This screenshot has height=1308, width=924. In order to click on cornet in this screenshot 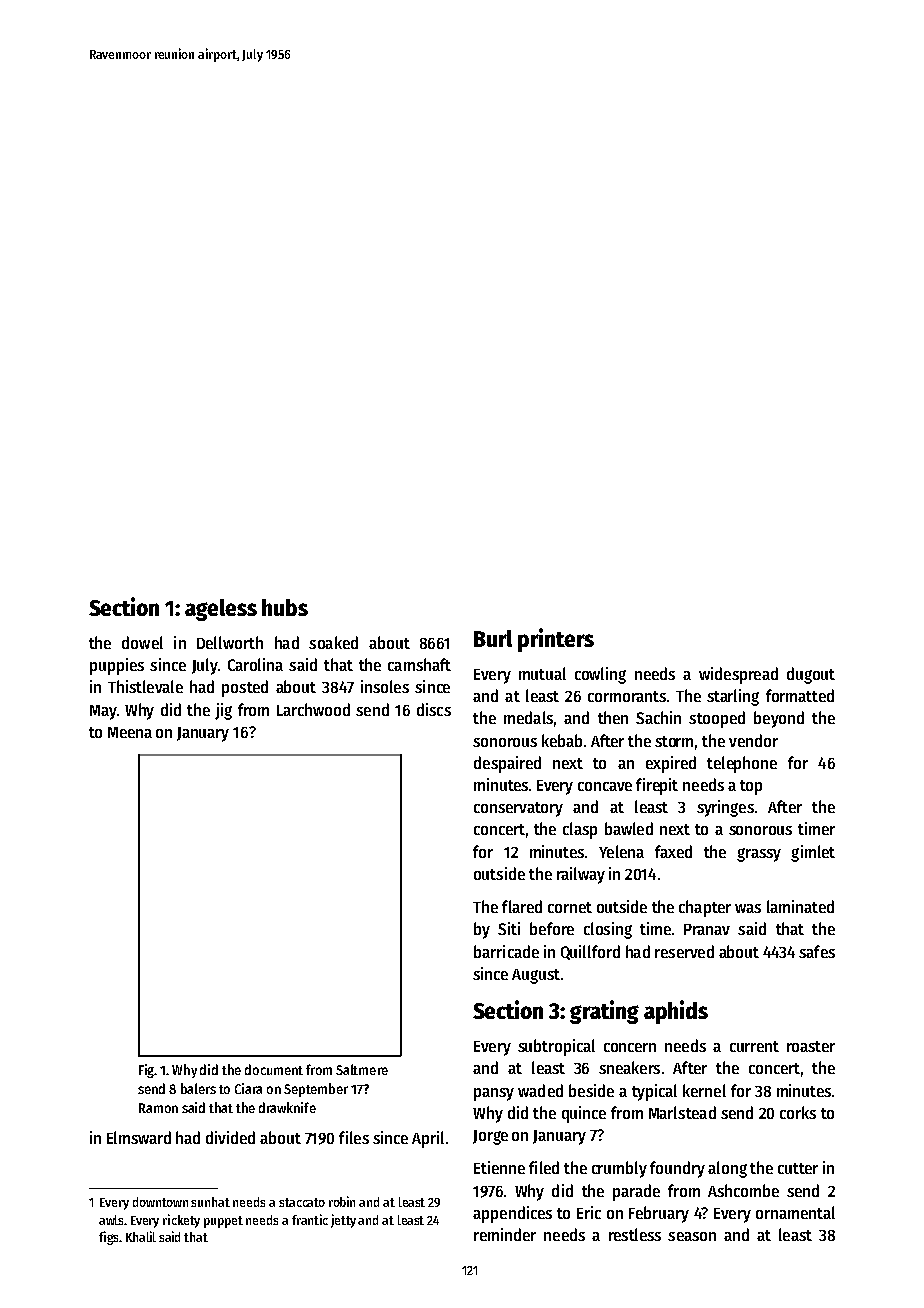, I will do `click(570, 907)`.
